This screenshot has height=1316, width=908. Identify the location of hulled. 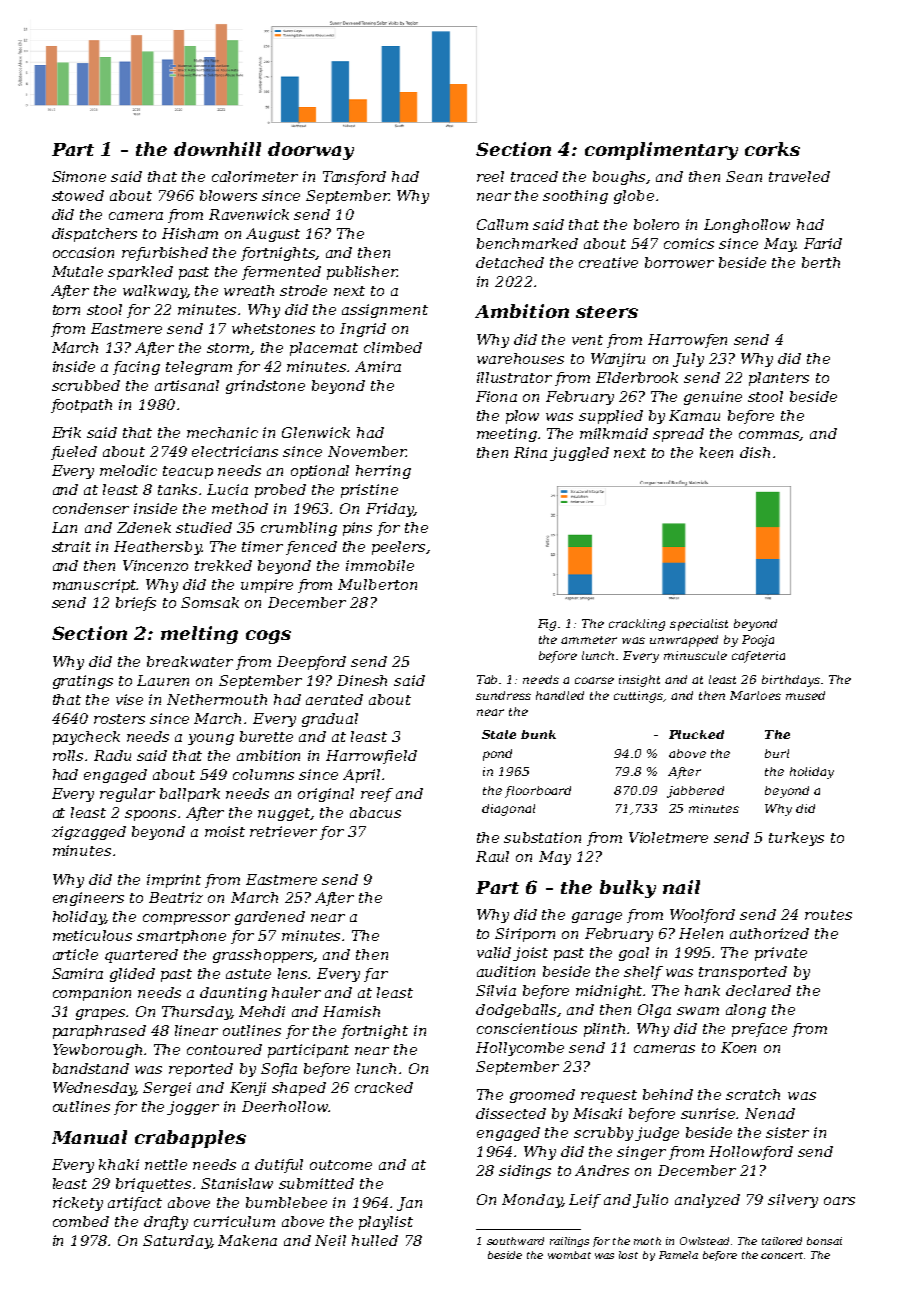
(375, 1240).
